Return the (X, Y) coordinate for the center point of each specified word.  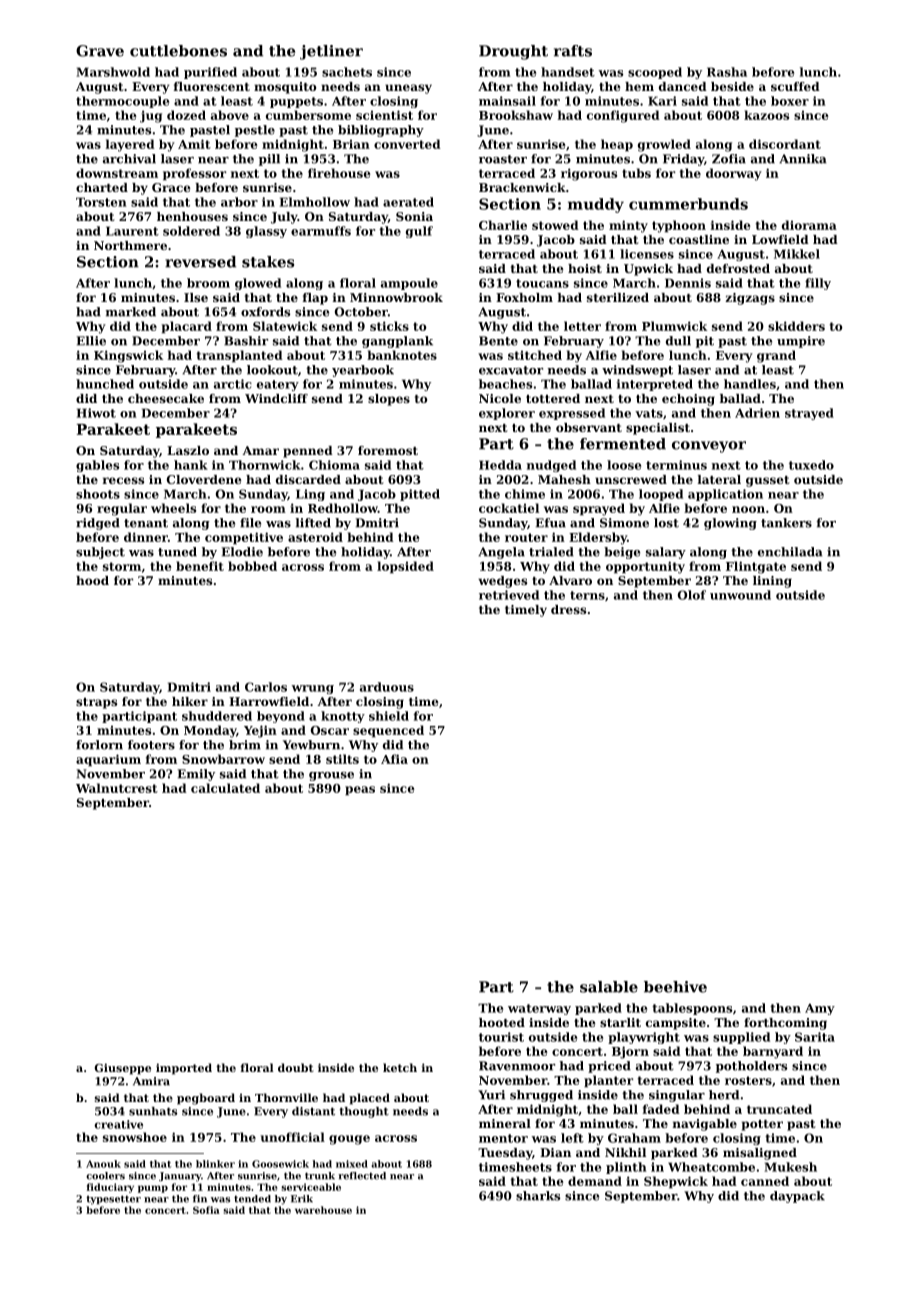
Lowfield (780, 239)
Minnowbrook (396, 297)
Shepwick (676, 1182)
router (526, 537)
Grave (100, 51)
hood (92, 580)
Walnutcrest (117, 788)
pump (153, 1189)
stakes (268, 262)
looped (661, 495)
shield (389, 716)
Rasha (727, 72)
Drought (513, 52)
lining (772, 582)
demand (595, 1181)
